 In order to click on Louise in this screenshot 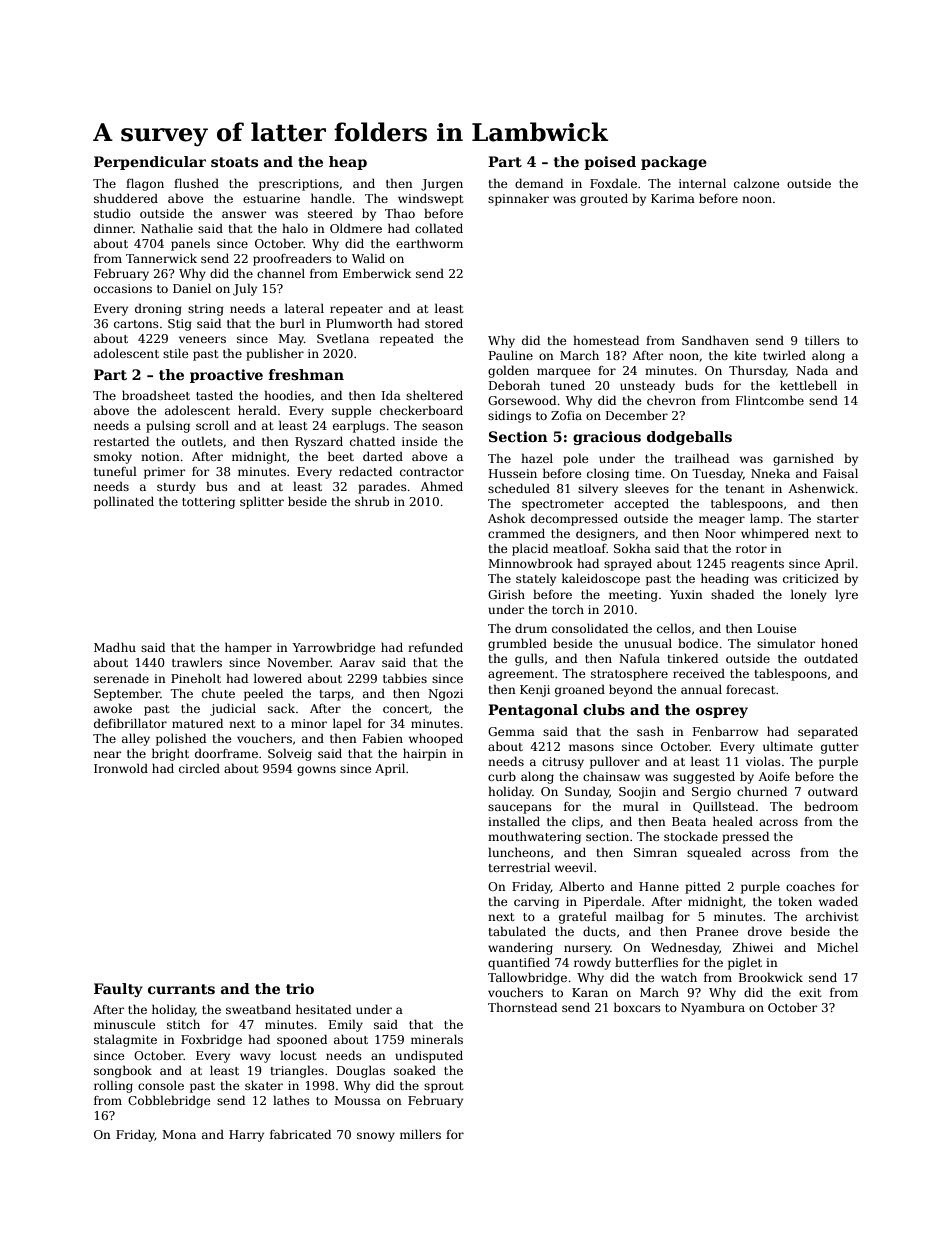, I will do `click(777, 628)`.
